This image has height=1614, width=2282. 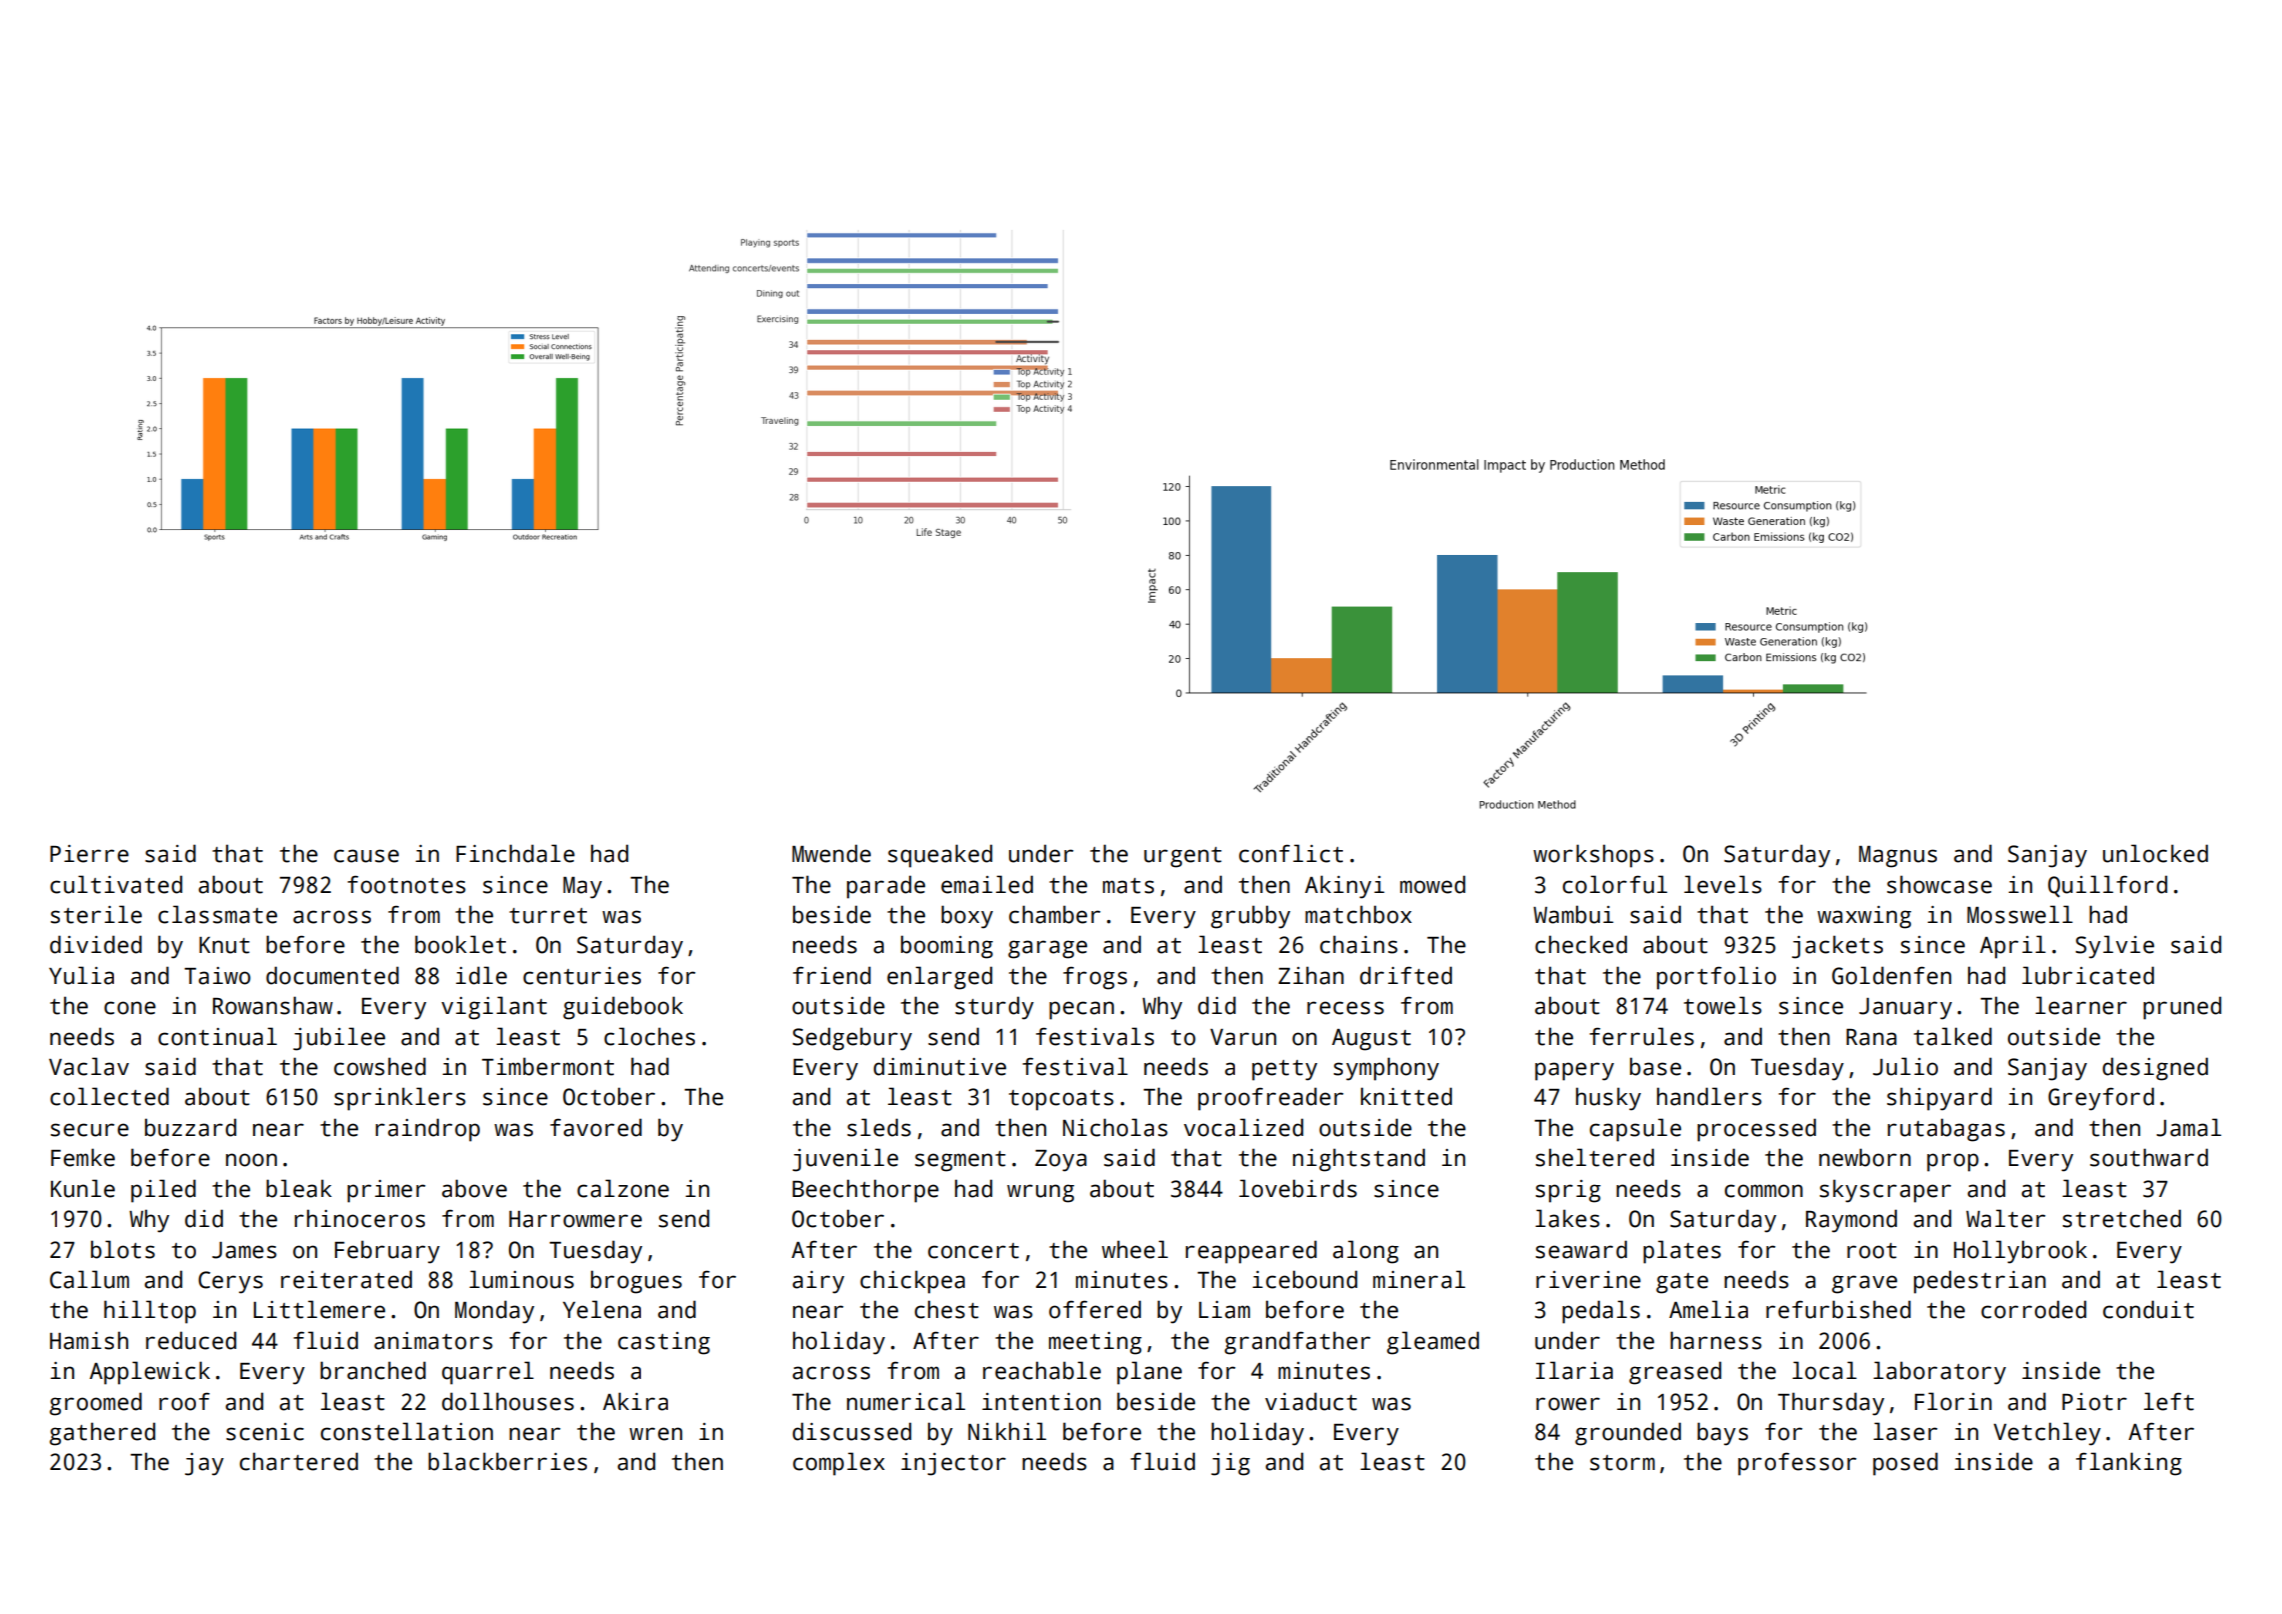 I want to click on Mwende, so click(x=831, y=853).
